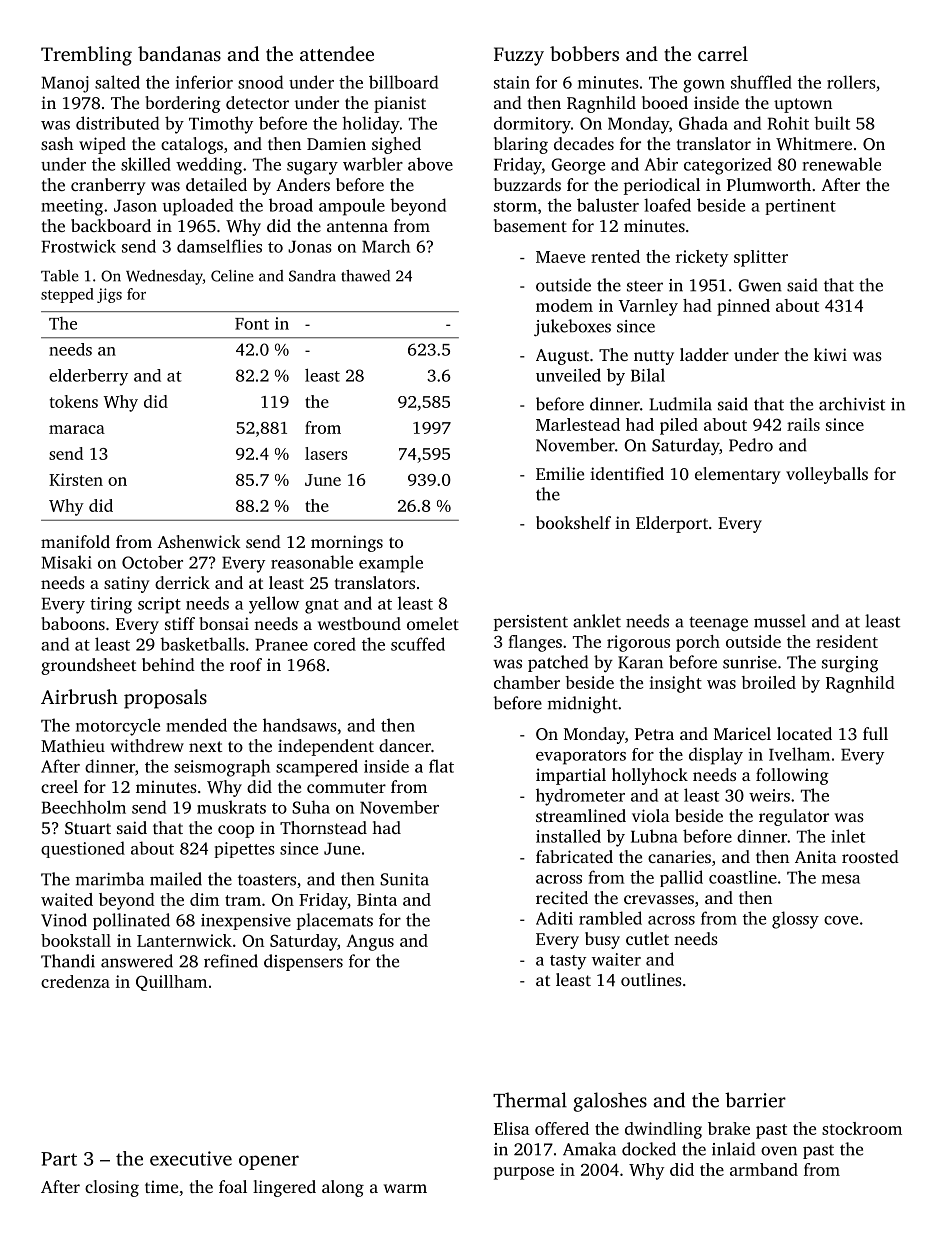 The width and height of the screenshot is (952, 1233). What do you see at coordinates (851, 82) in the screenshot?
I see `rollers` at bounding box center [851, 82].
